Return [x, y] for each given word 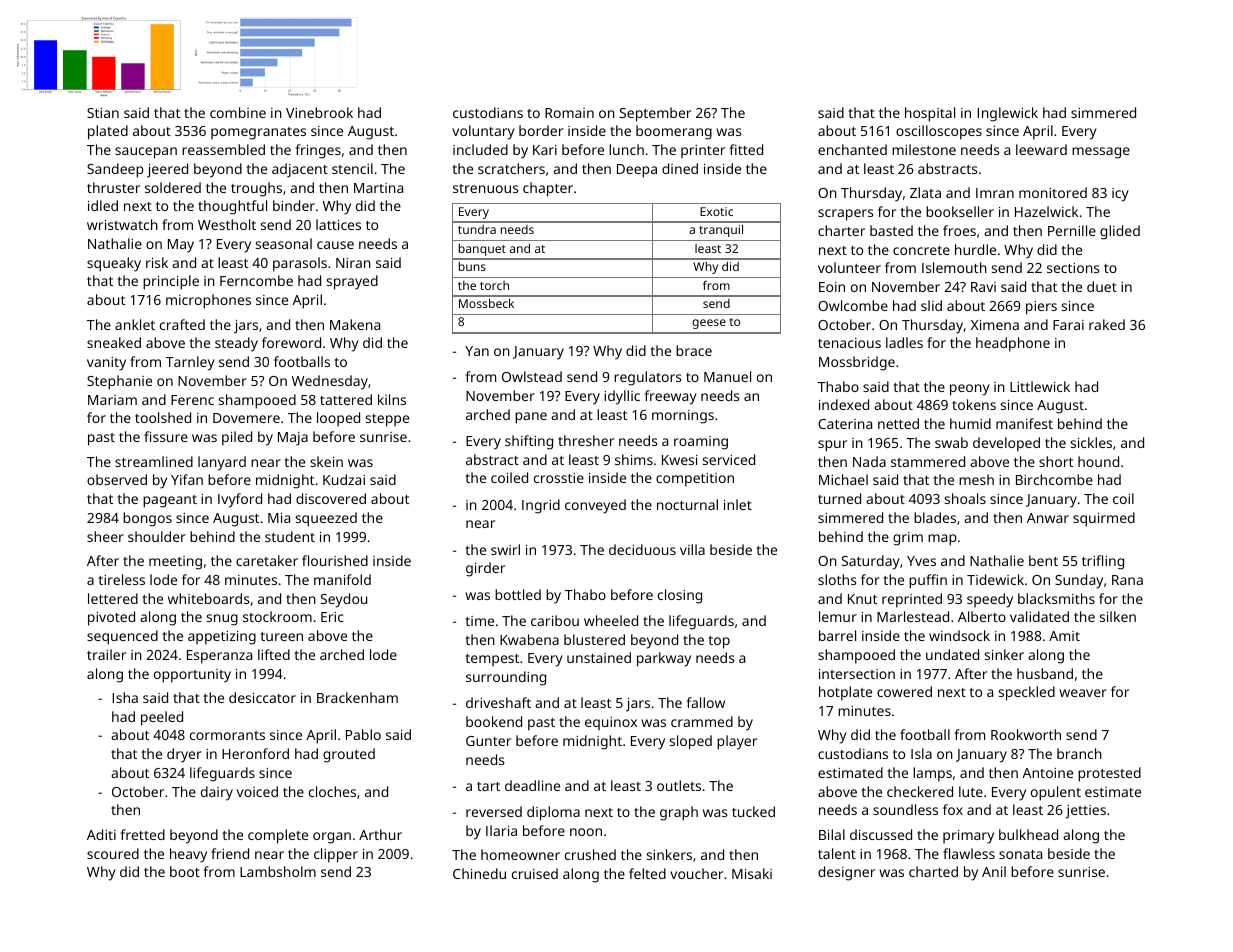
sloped [691, 742]
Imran [995, 193]
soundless [905, 809]
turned [839, 498]
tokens [974, 404]
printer [703, 151]
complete [278, 836]
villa [692, 549]
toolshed [163, 417]
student [290, 536]
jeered [167, 170]
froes [959, 230]
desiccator [262, 697]
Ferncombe [256, 280]
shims [634, 459]
